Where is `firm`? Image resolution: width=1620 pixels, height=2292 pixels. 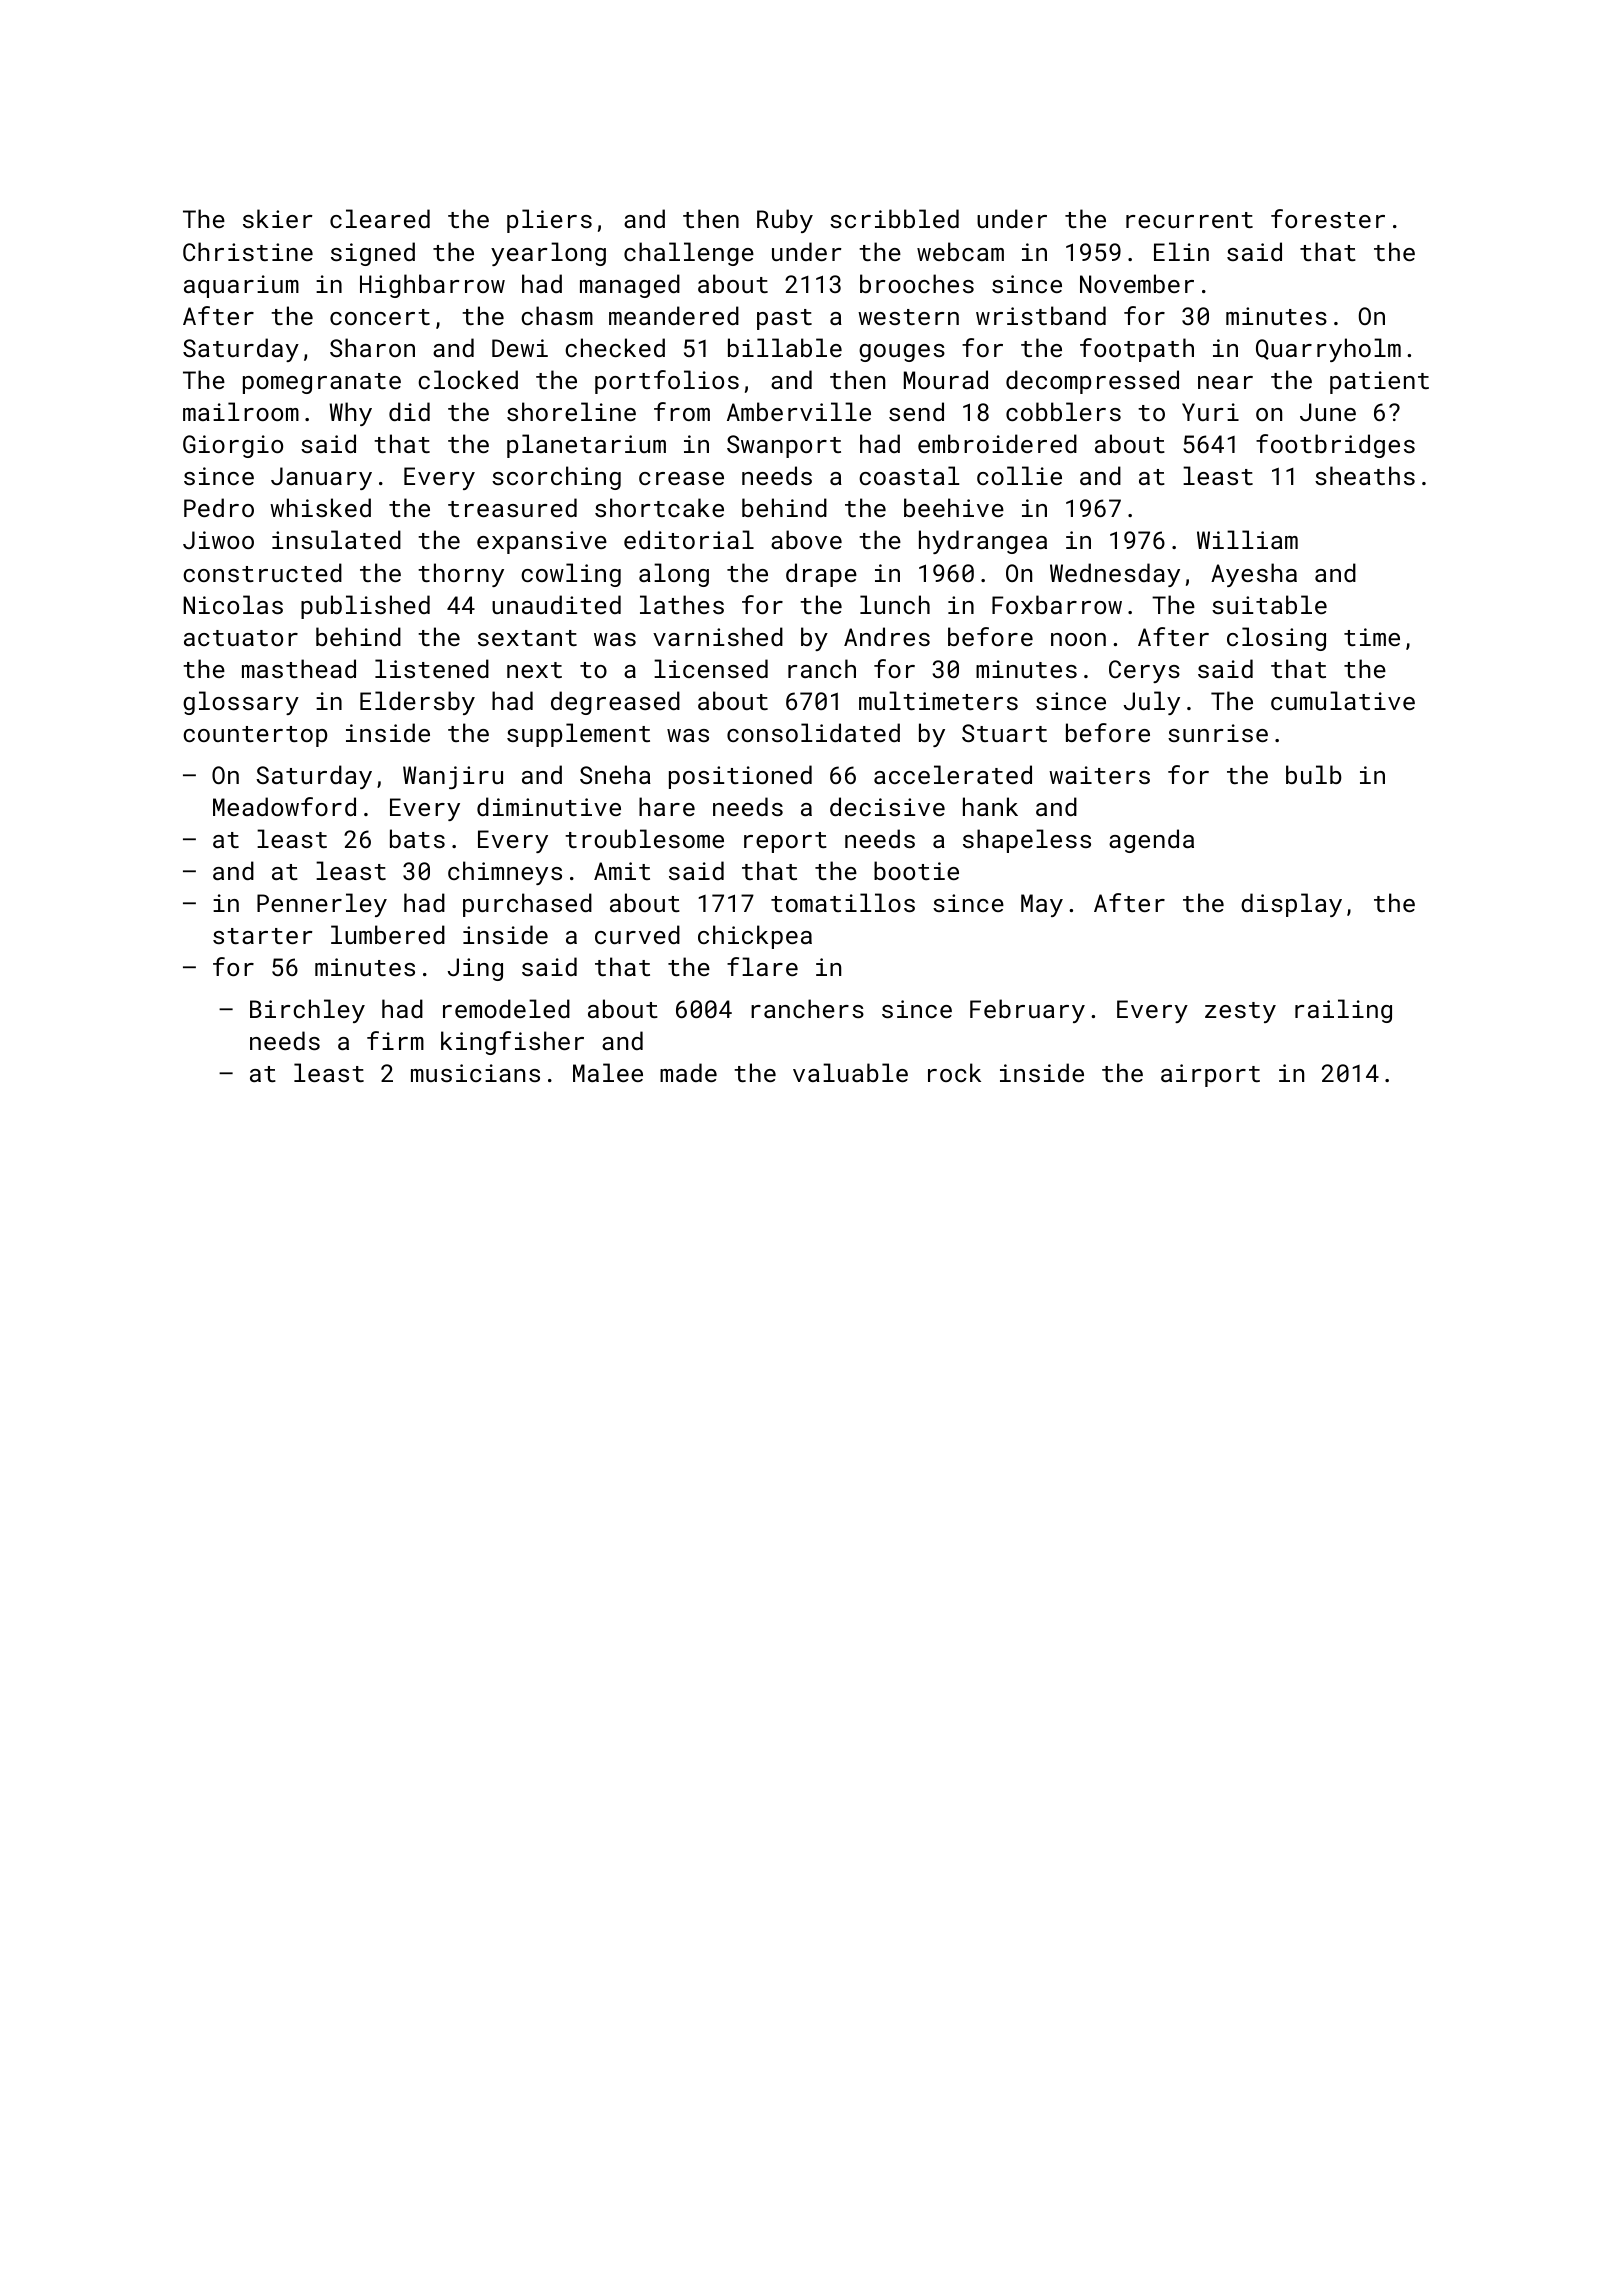 firm is located at coordinates (395, 1040).
